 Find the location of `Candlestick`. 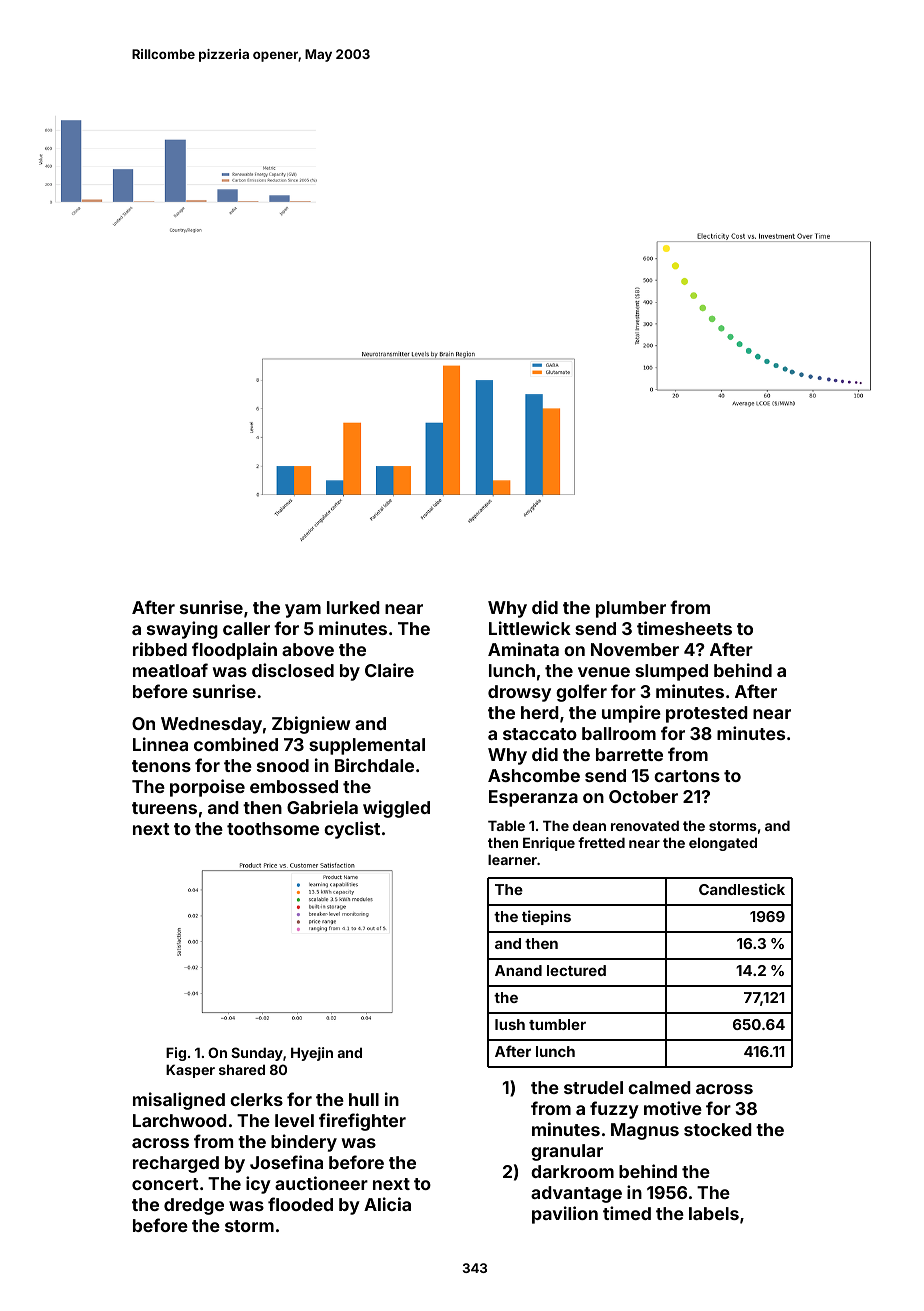

Candlestick is located at coordinates (742, 889).
